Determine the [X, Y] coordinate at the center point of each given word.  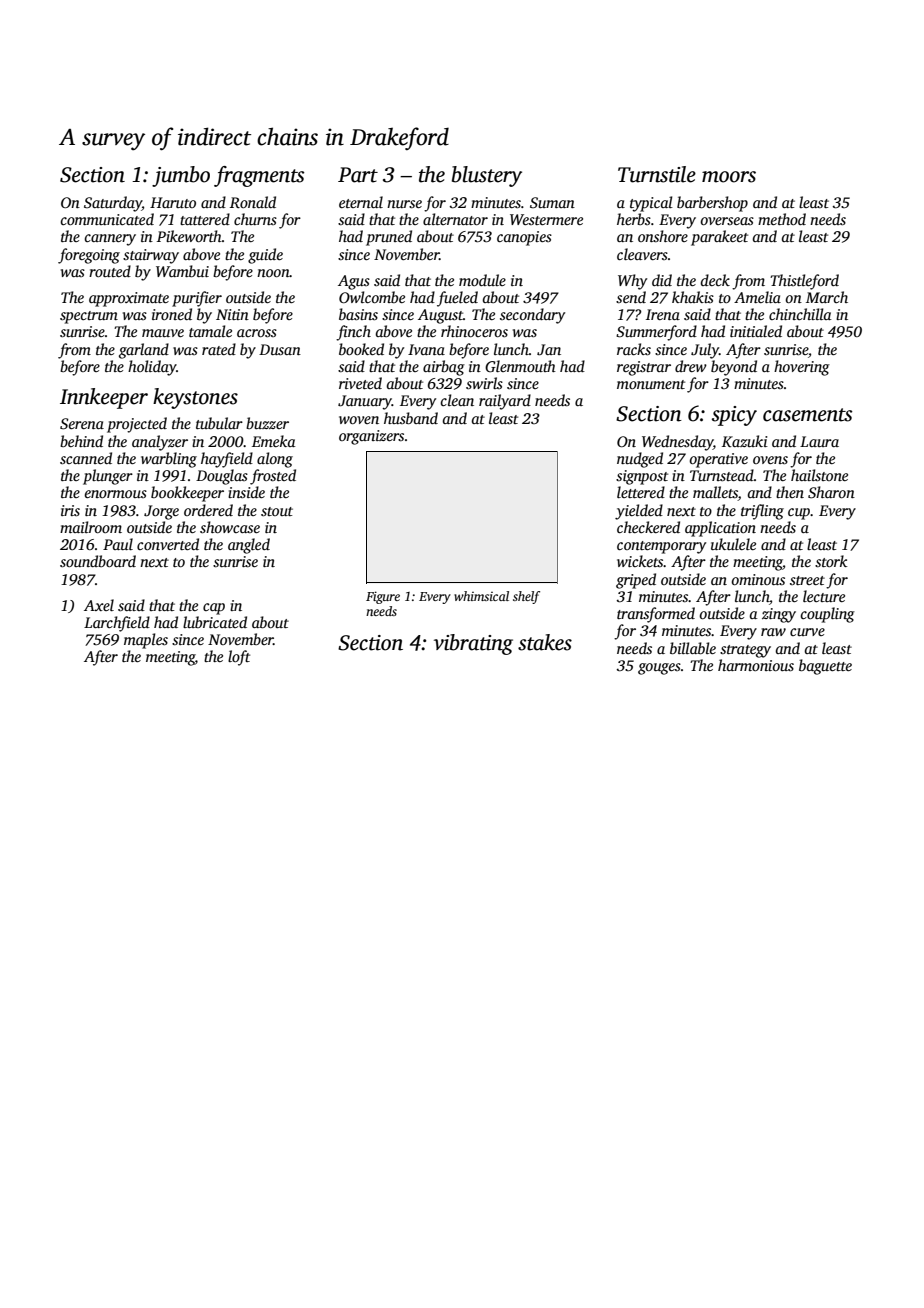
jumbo [181, 176]
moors [729, 177]
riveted [360, 383]
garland [144, 351]
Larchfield [117, 624]
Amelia [757, 297]
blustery [487, 176]
